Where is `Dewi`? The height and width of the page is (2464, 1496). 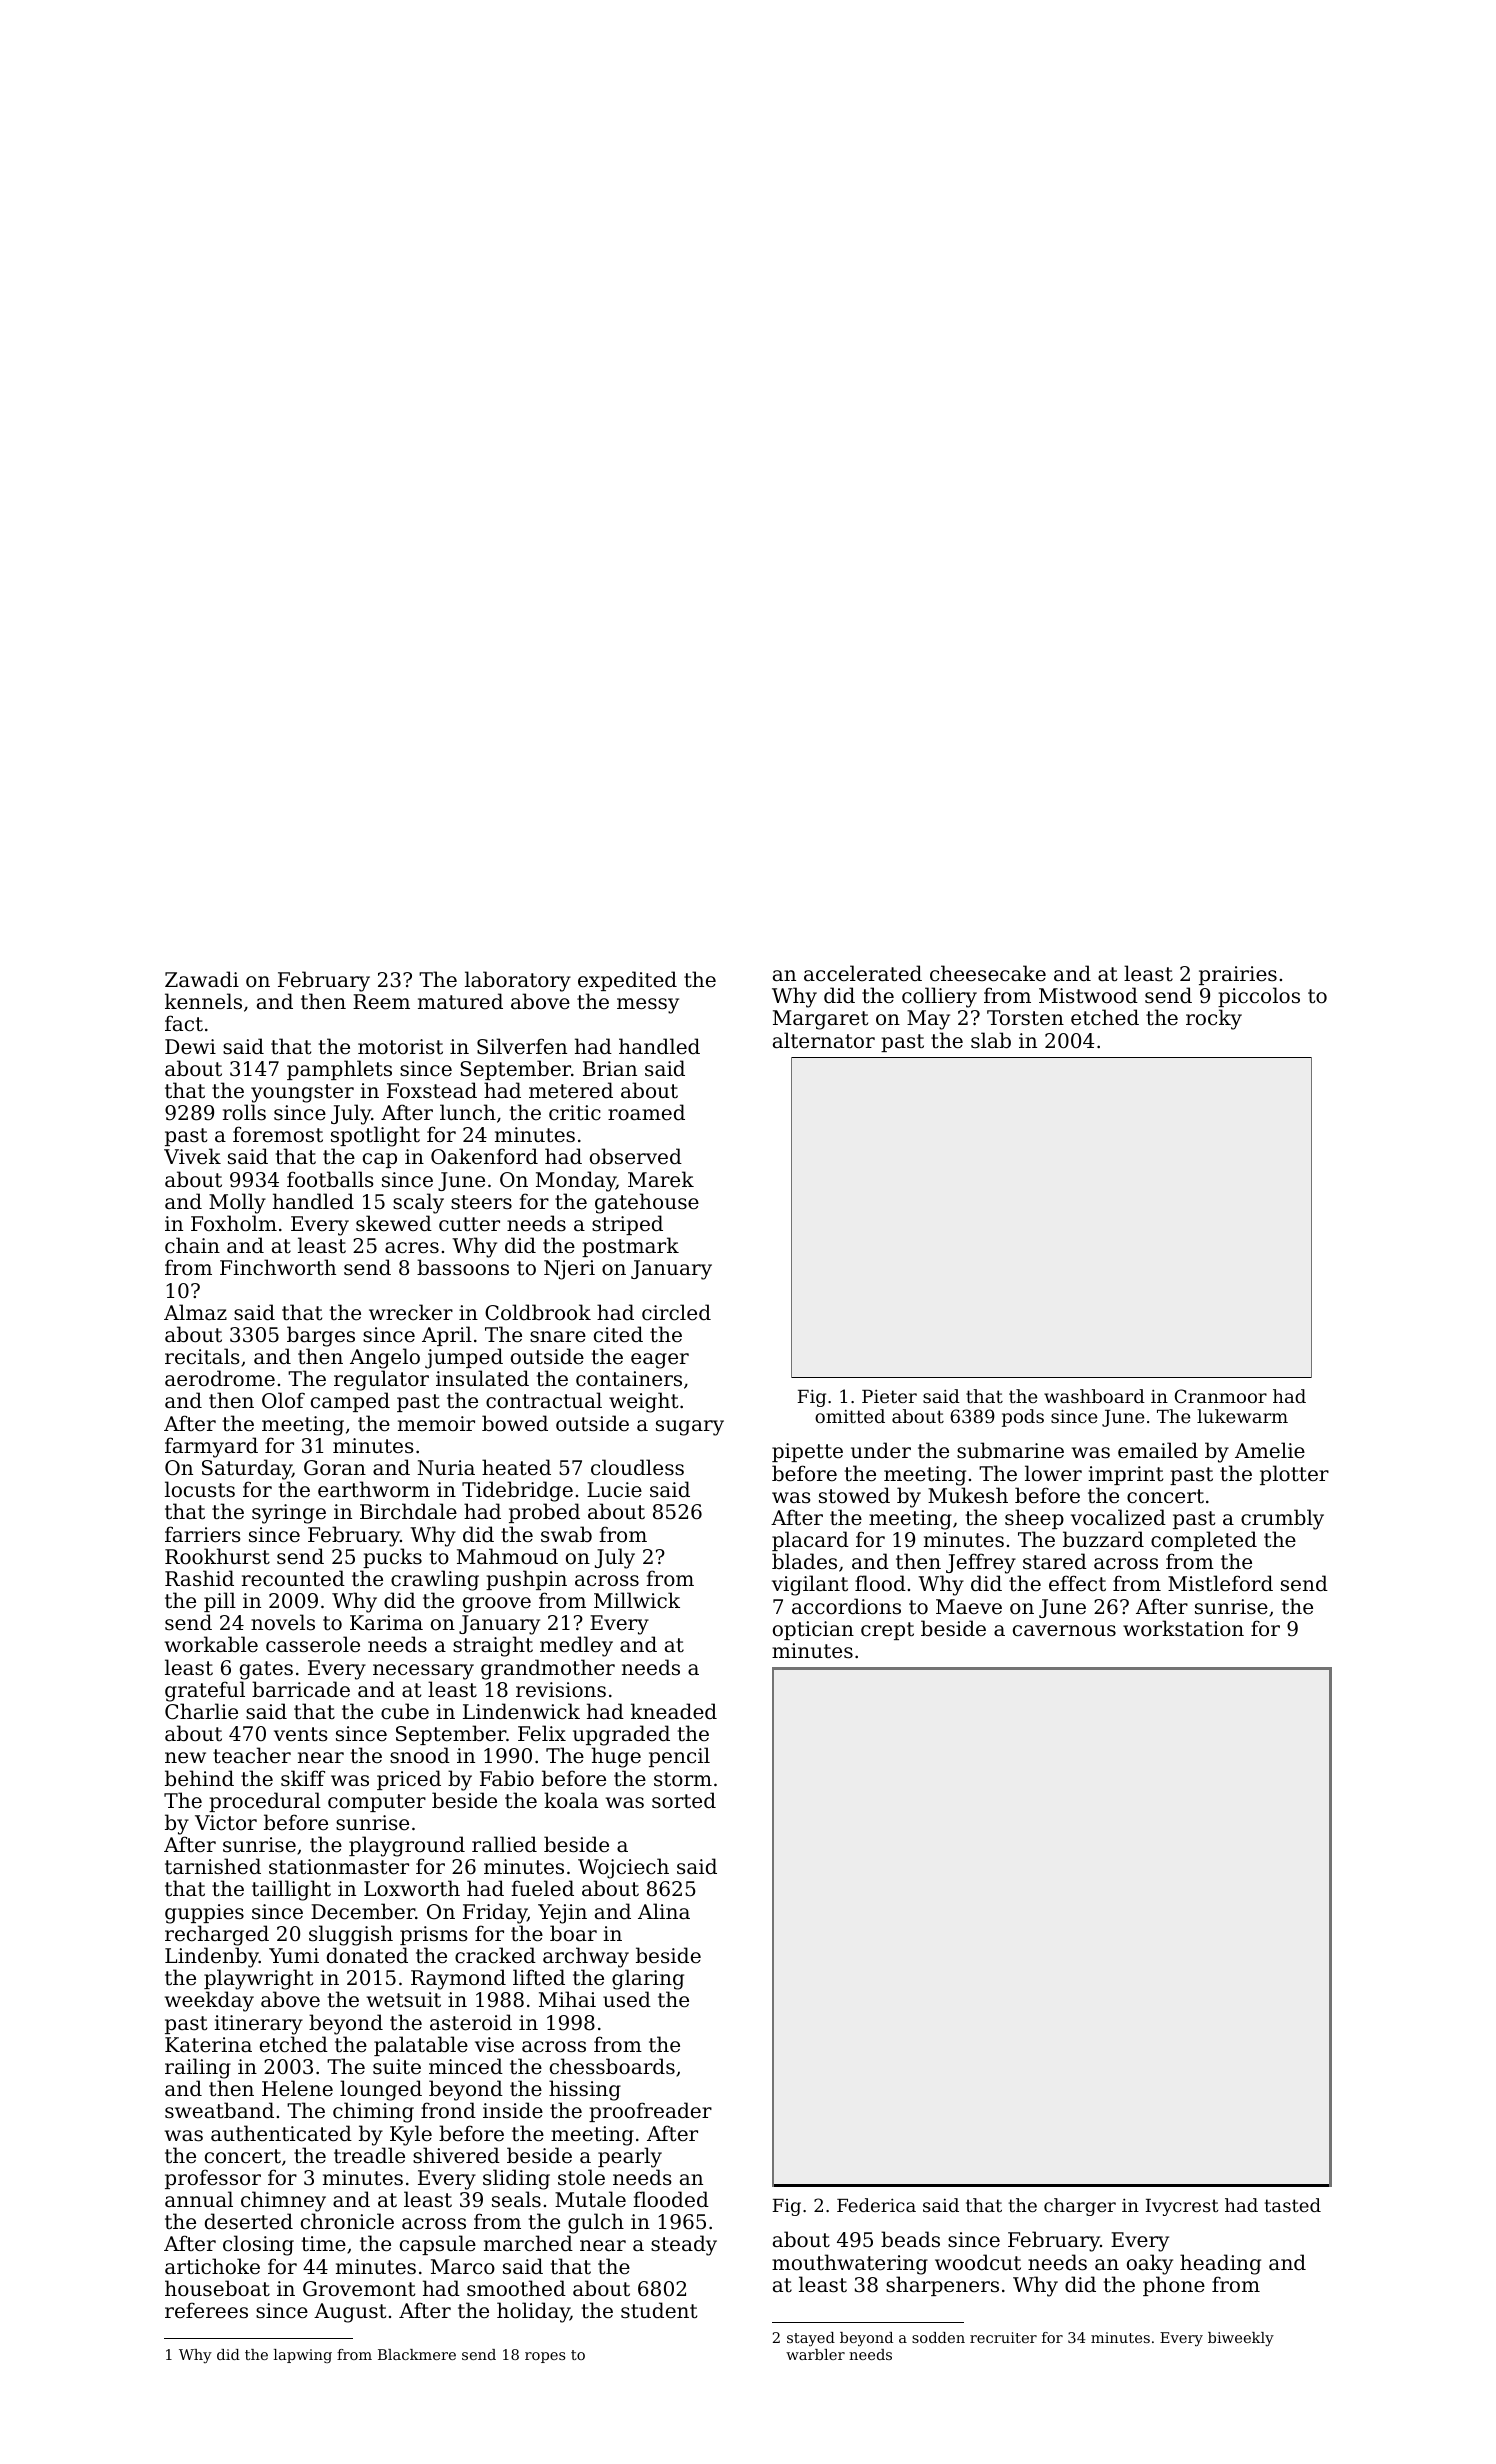 Dewi is located at coordinates (190, 1047).
